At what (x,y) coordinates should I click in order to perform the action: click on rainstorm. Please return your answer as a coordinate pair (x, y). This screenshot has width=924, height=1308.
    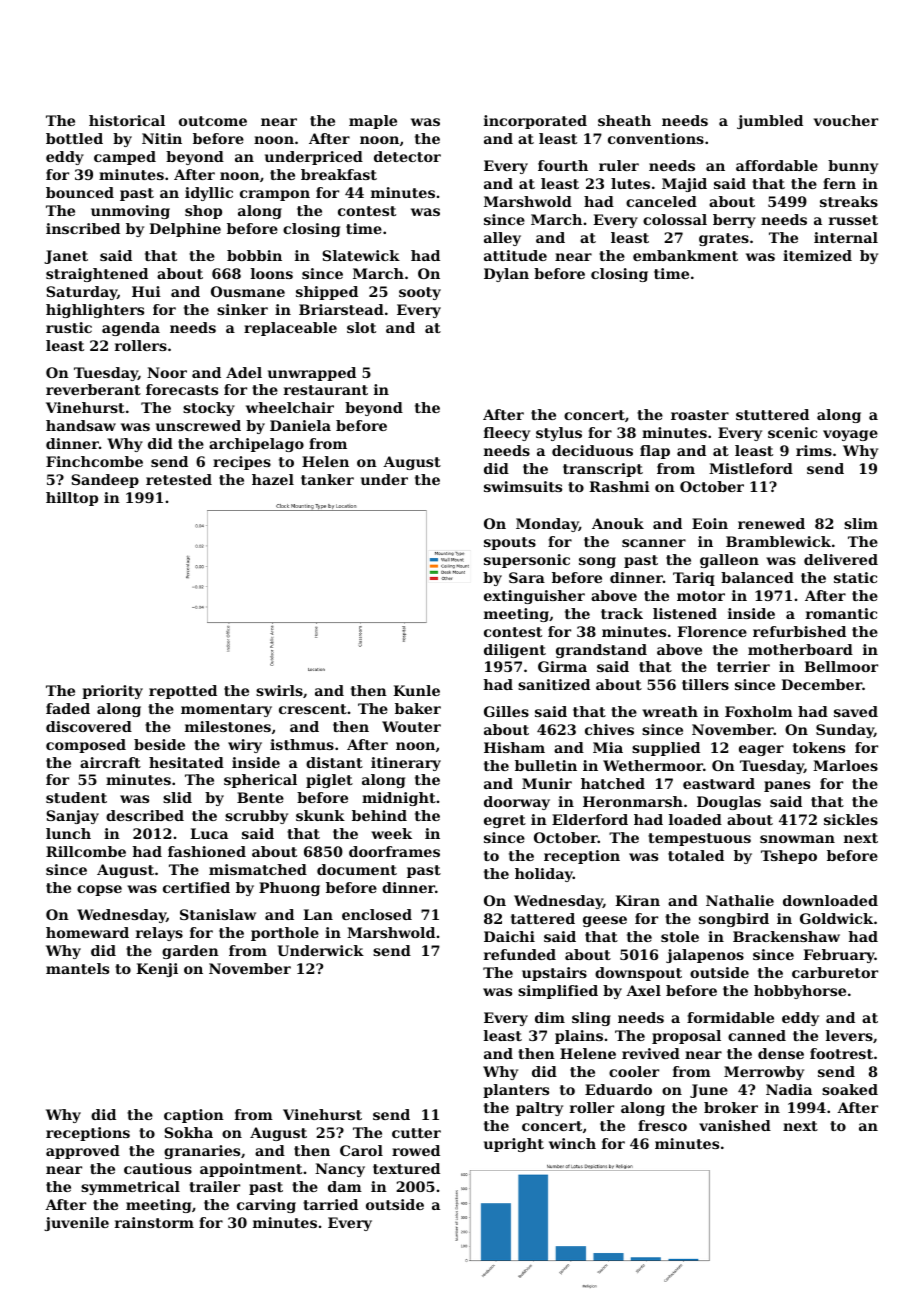
    Looking at the image, I should click on (154, 1222).
